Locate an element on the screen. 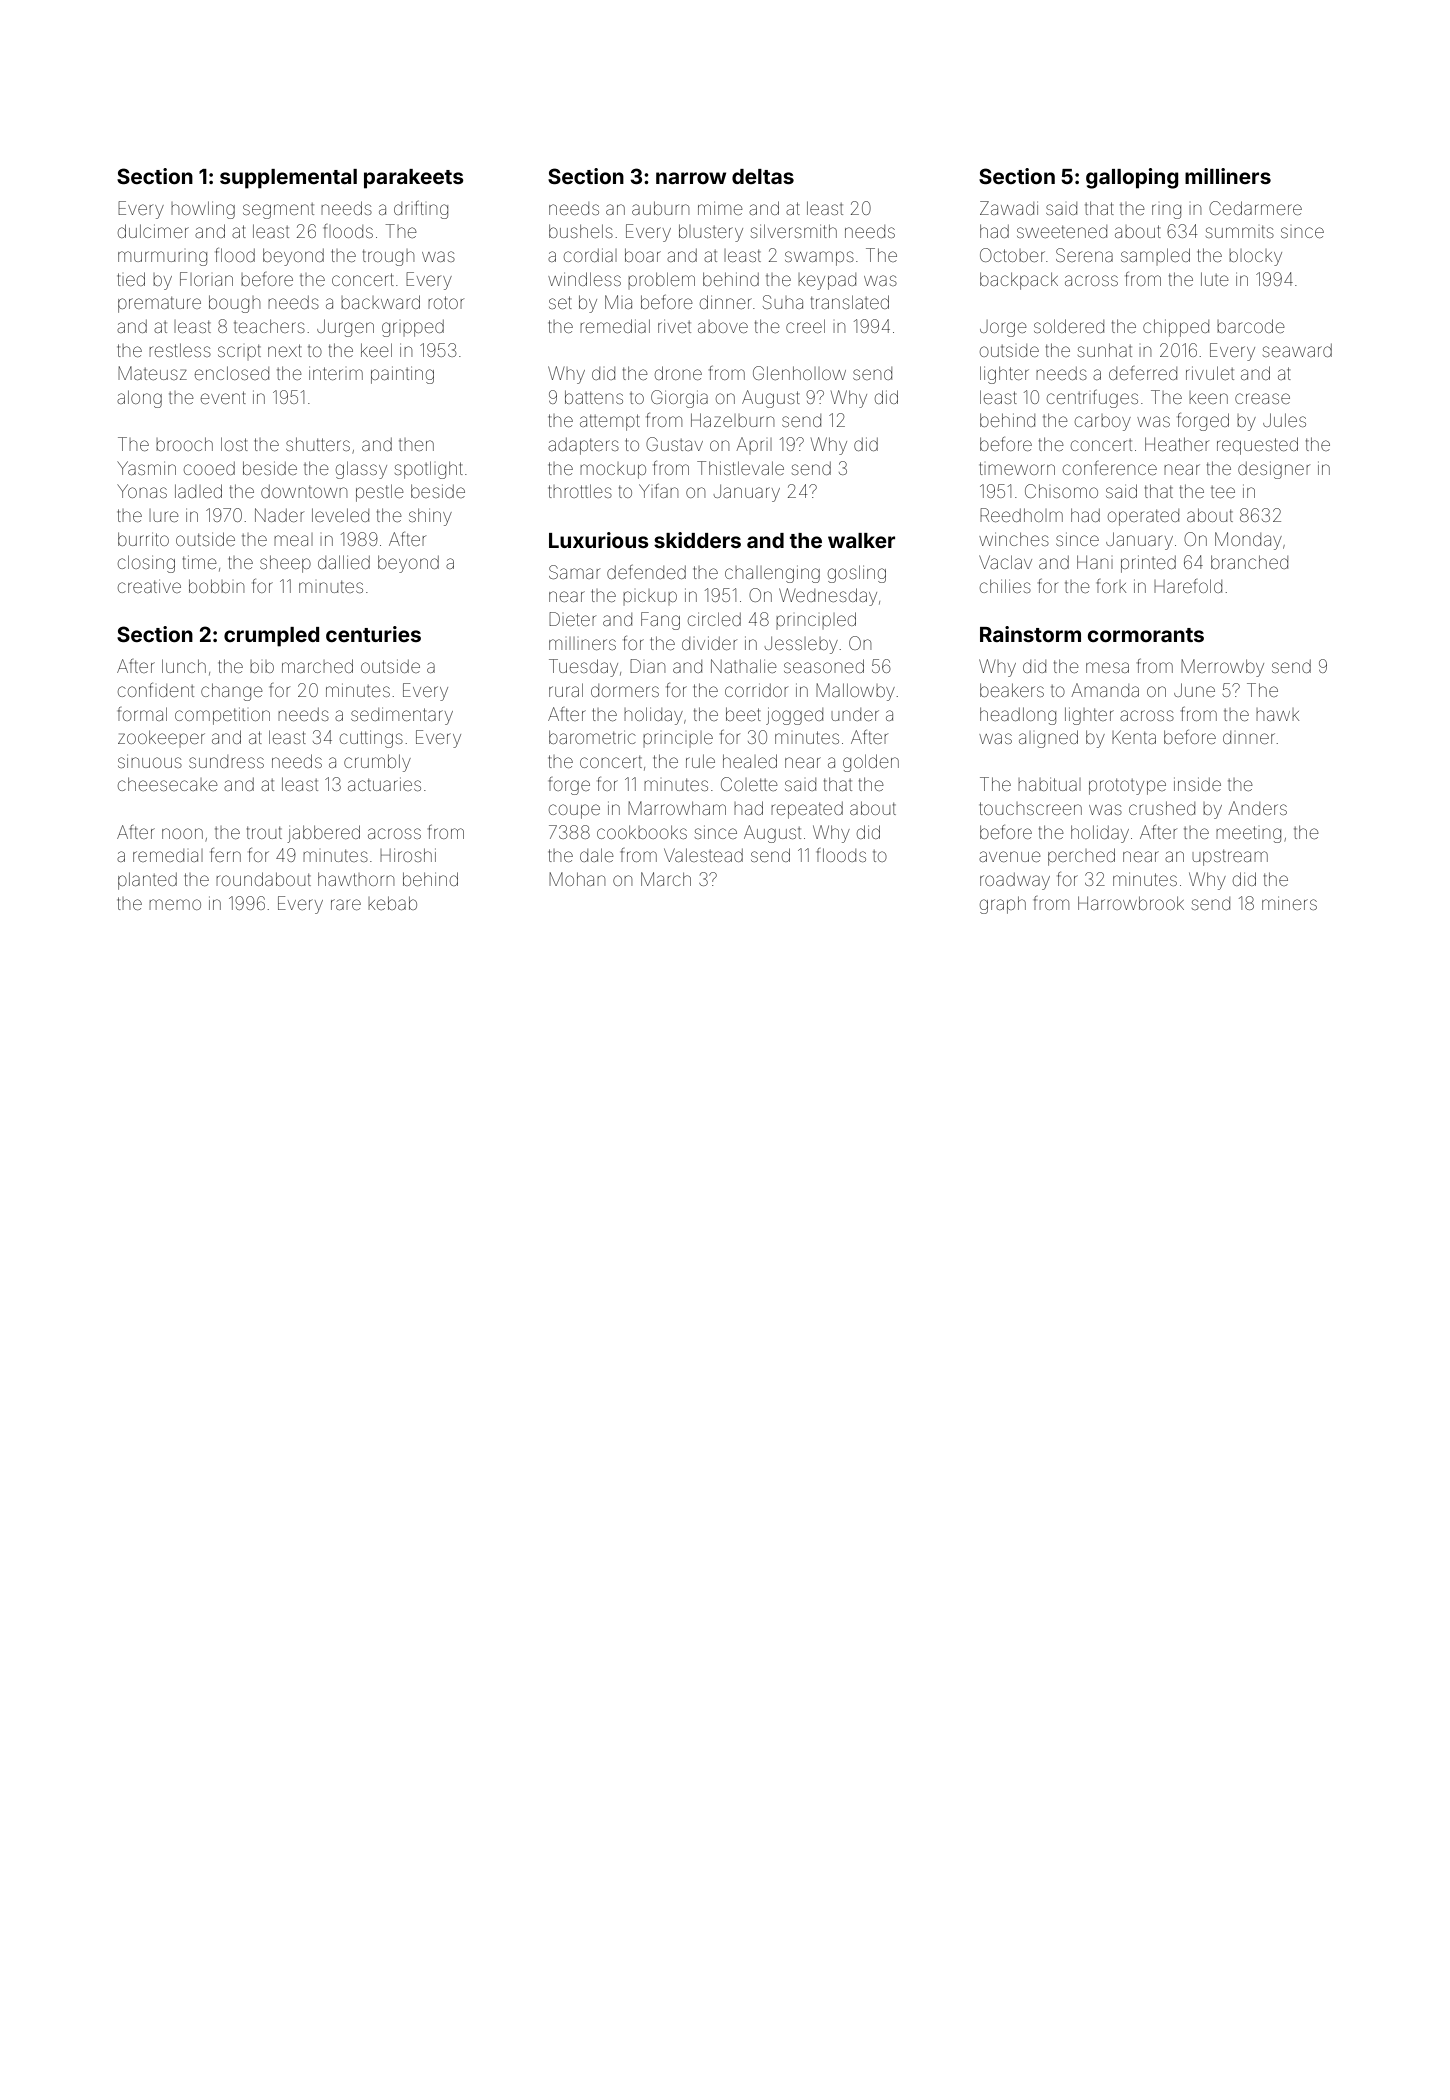 The image size is (1450, 2100). supplemental is located at coordinates (288, 179).
